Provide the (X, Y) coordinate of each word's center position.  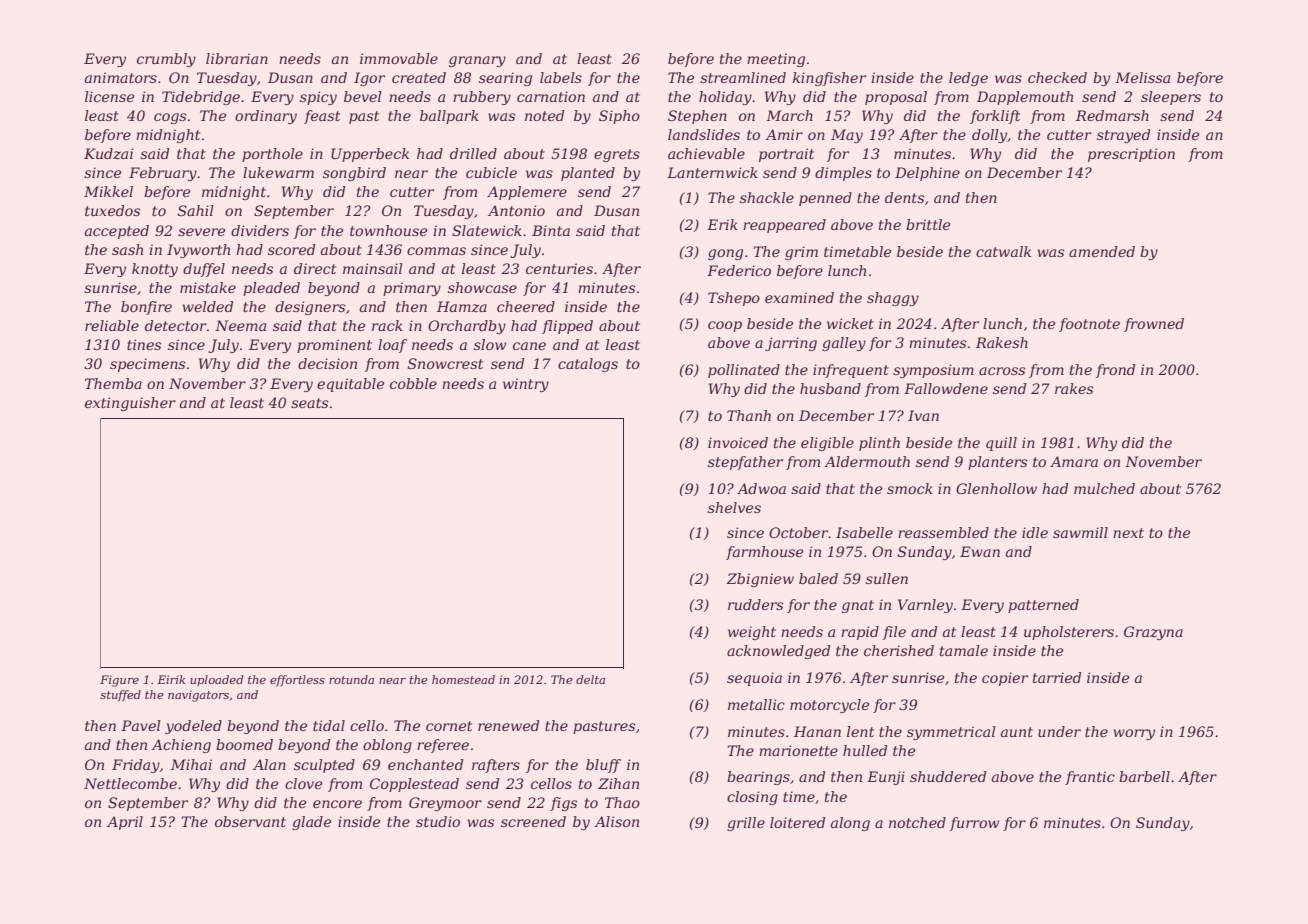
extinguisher (130, 404)
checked (1057, 77)
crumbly (166, 60)
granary (477, 61)
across (1002, 371)
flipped (567, 327)
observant (250, 821)
